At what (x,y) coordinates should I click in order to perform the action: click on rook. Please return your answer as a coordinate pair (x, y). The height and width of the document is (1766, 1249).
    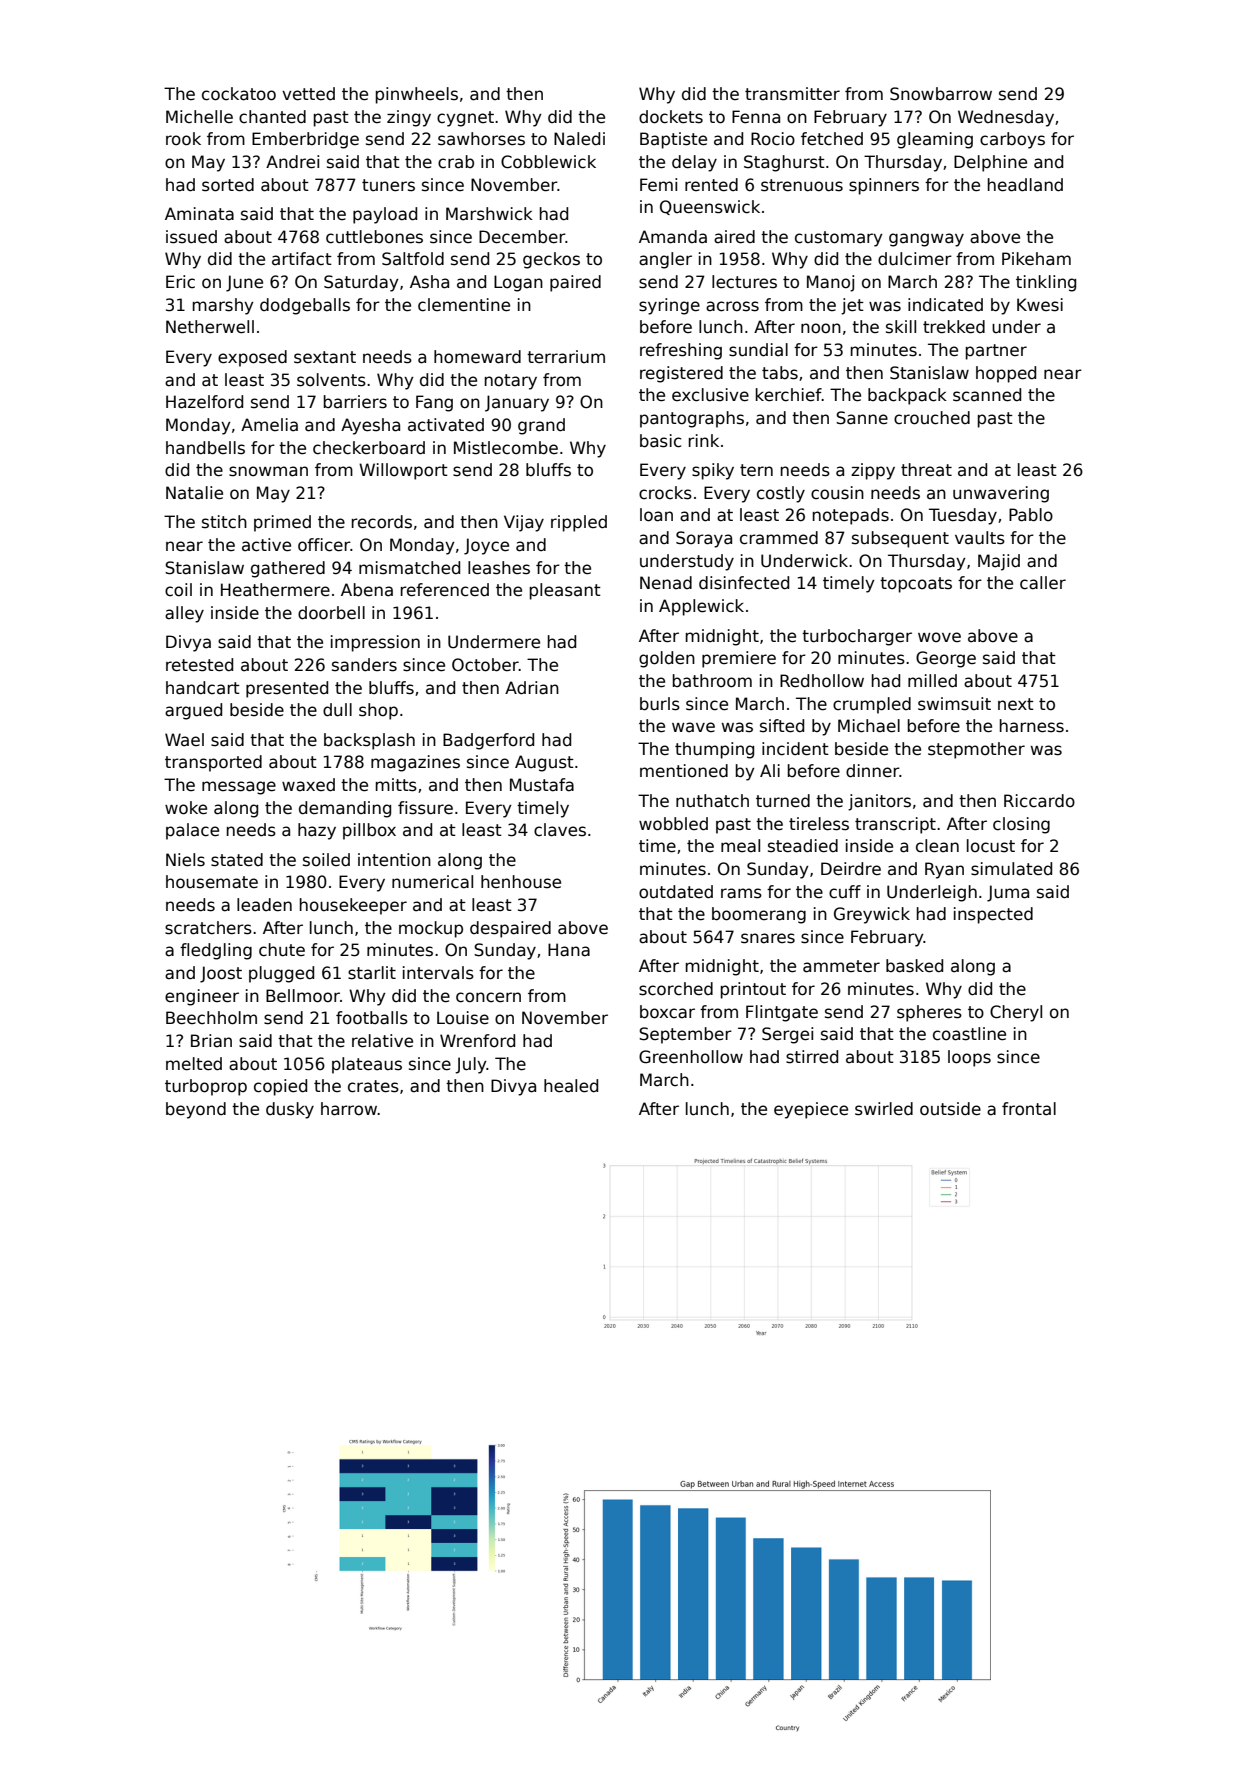
    Looking at the image, I should click on (183, 139).
